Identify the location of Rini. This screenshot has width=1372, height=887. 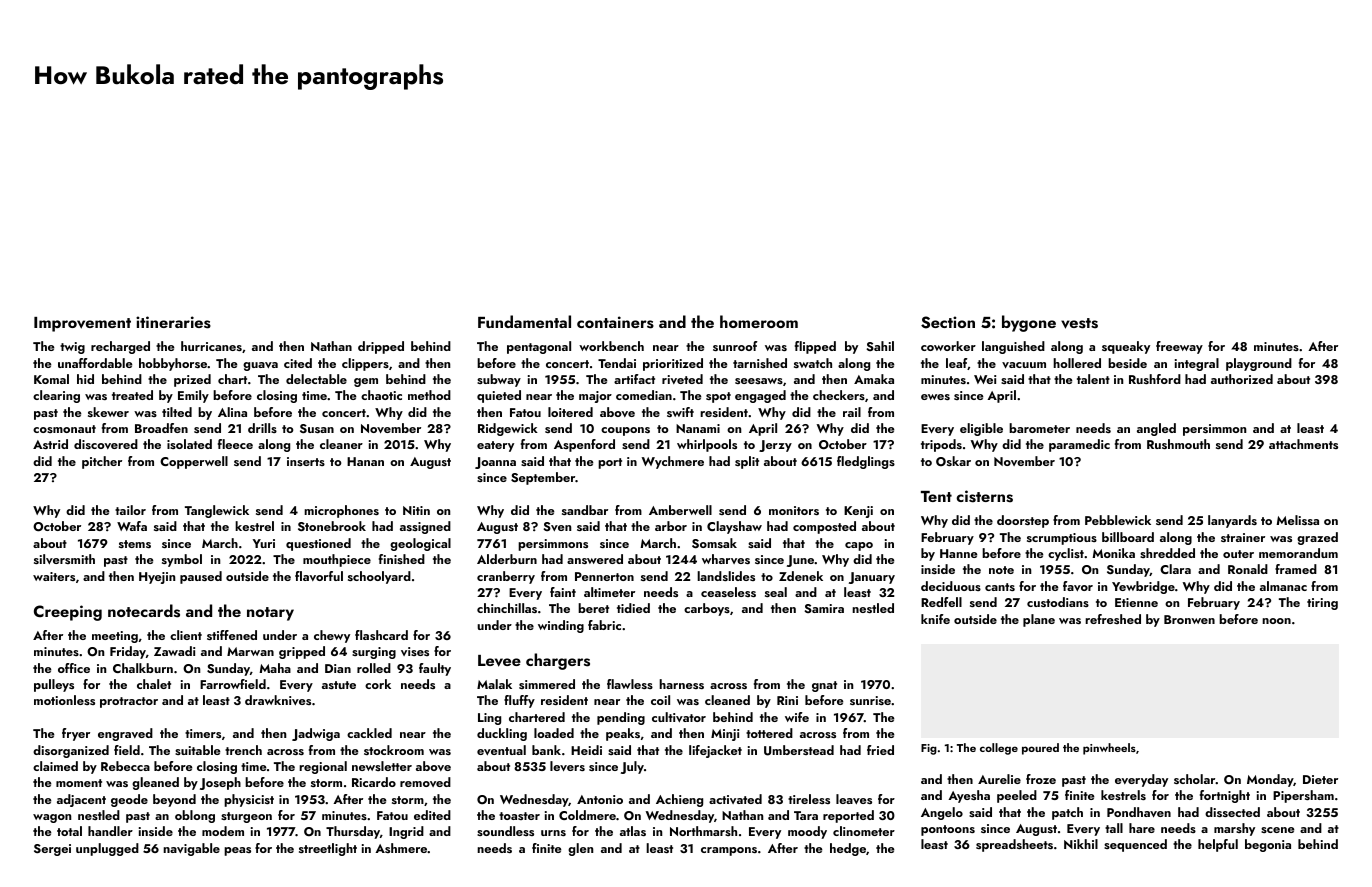
(787, 700).
